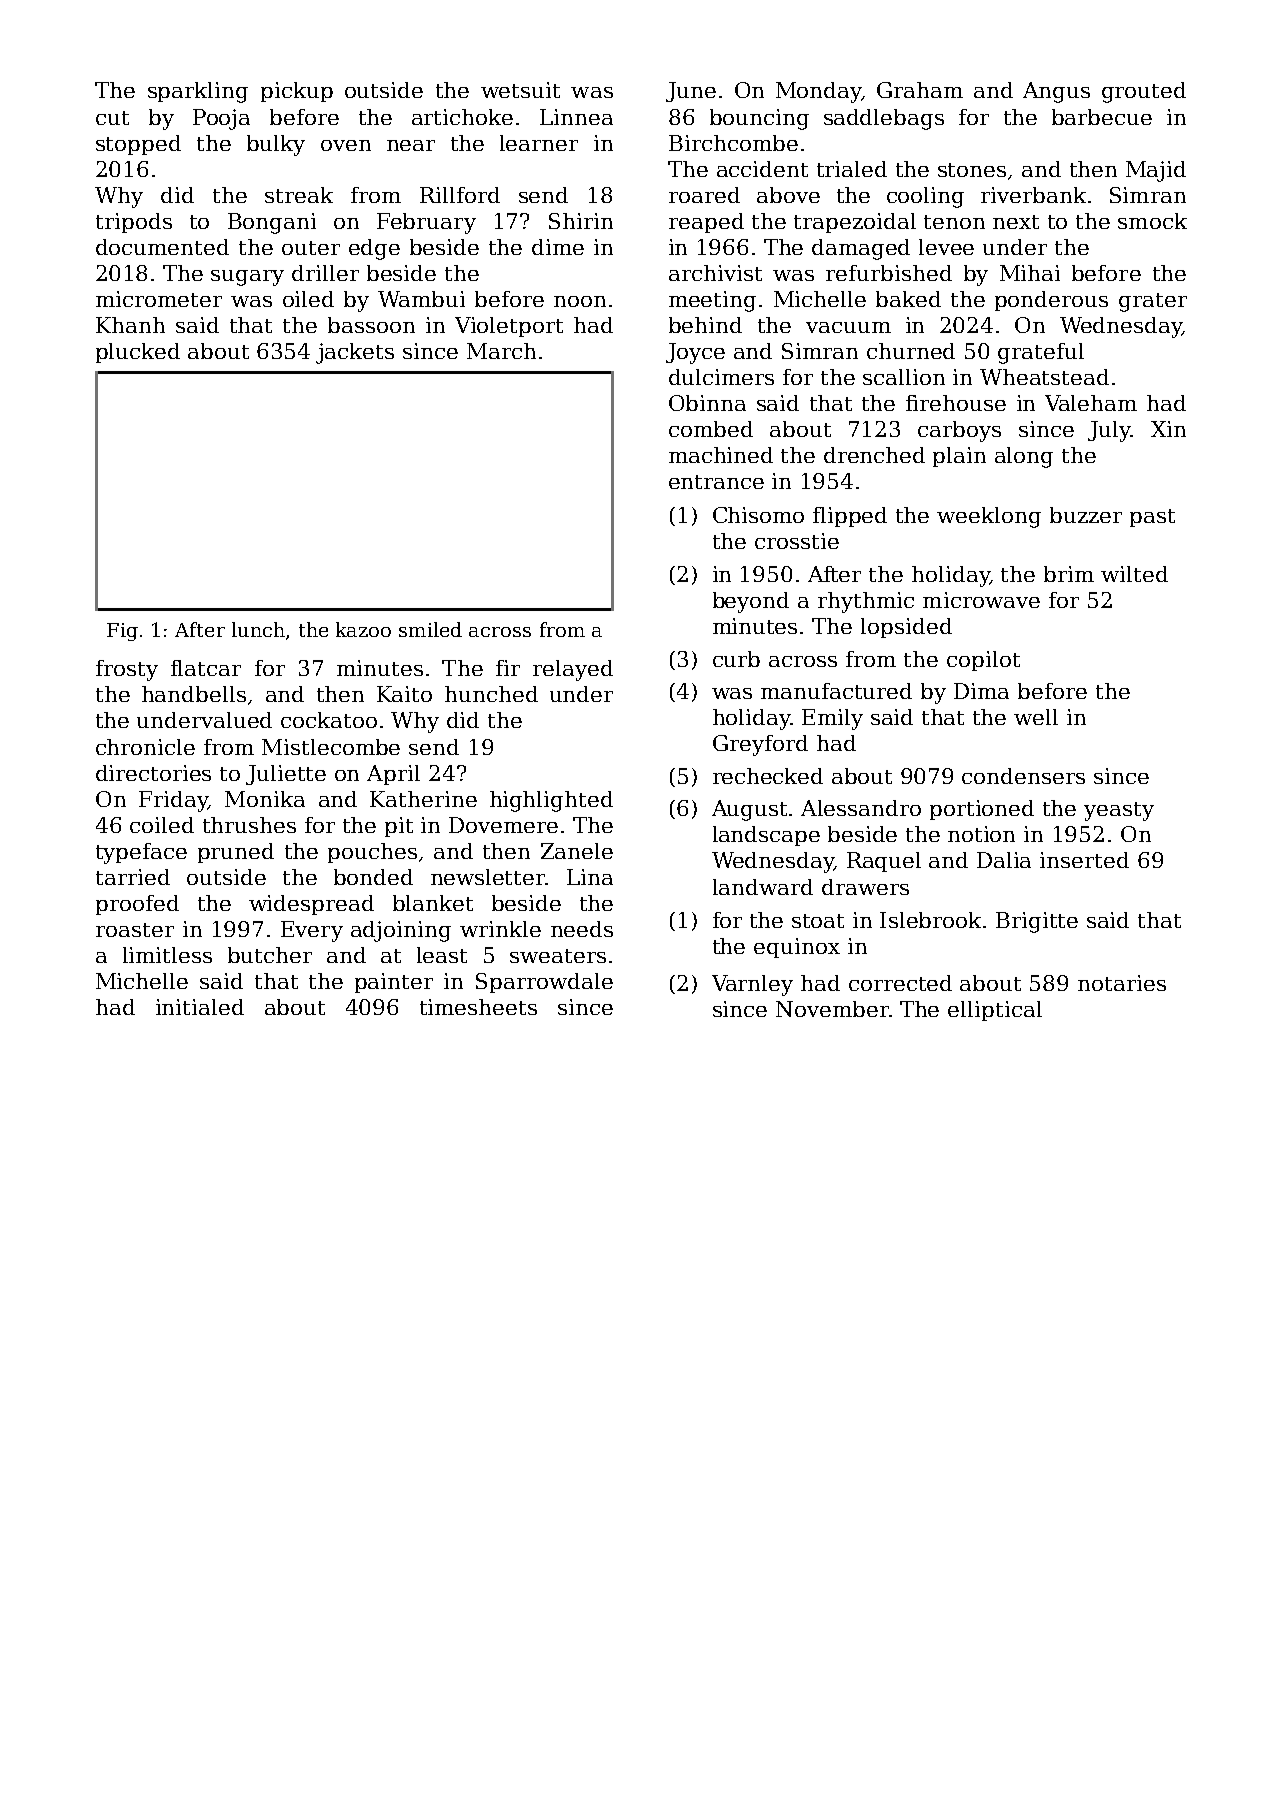 This screenshot has width=1282, height=1813. Describe the element at coordinates (920, 90) in the screenshot. I see `Graham` at that location.
